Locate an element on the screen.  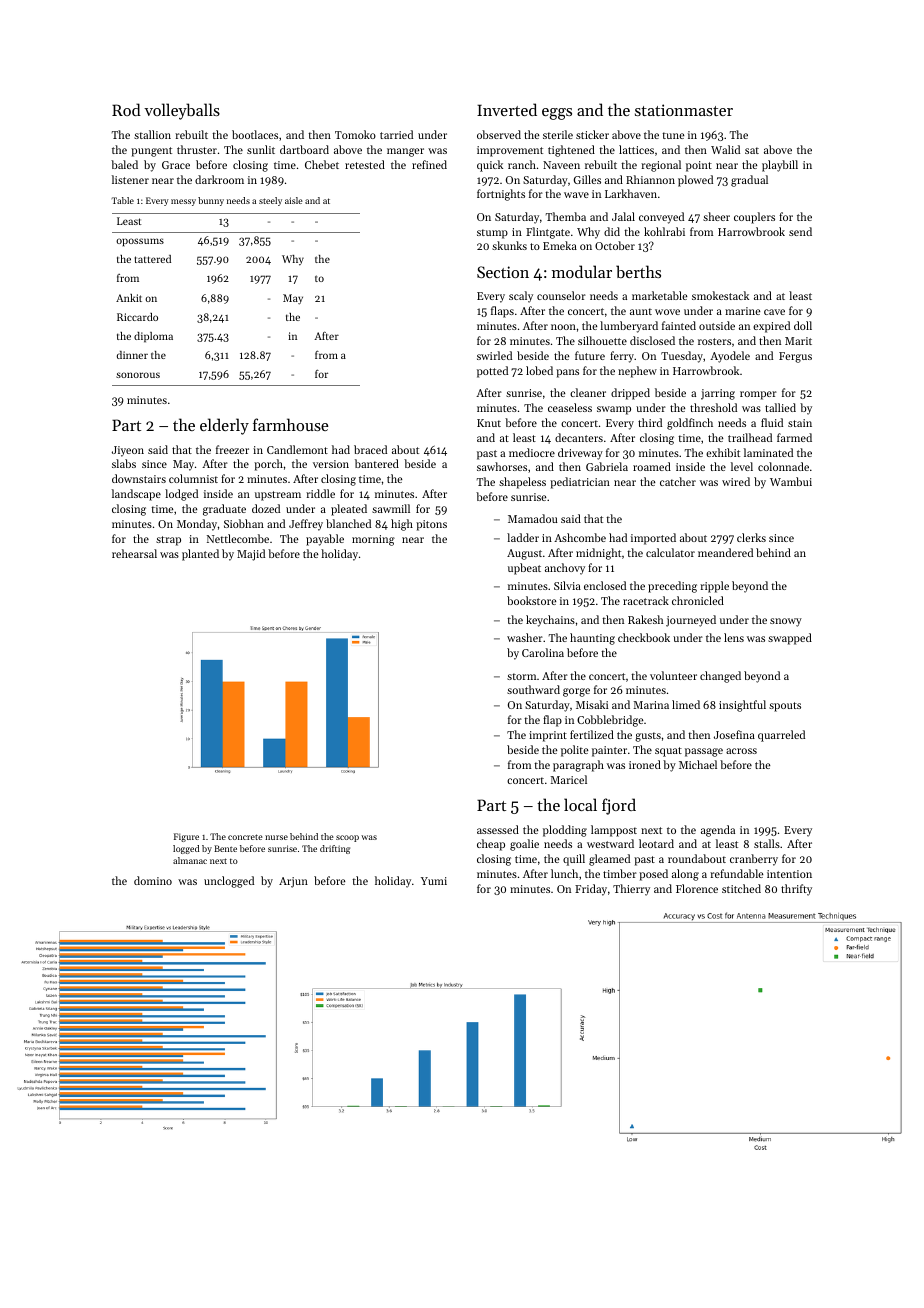
catcher is located at coordinates (678, 481).
